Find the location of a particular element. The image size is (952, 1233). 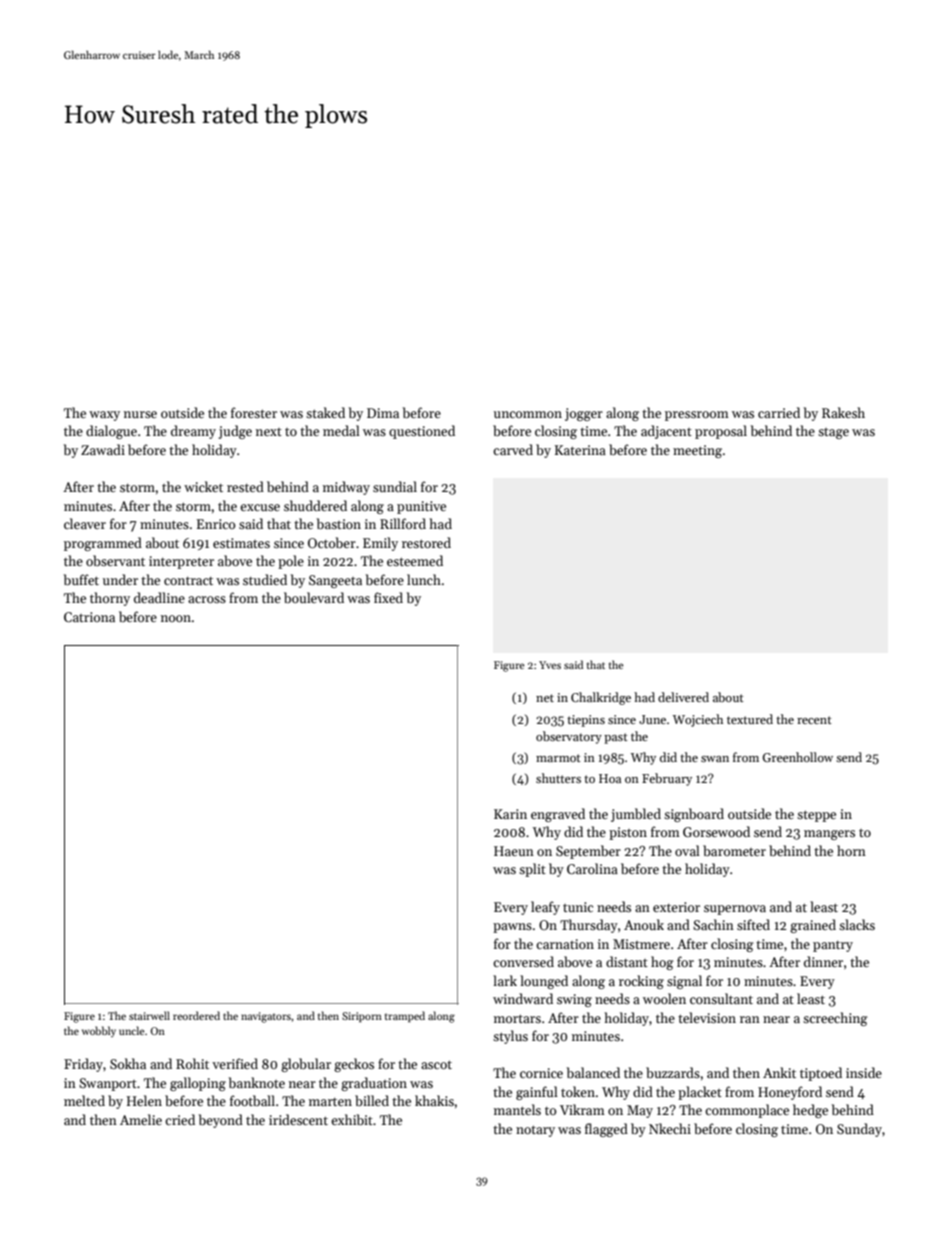

tiptoed is located at coordinates (821, 1074).
